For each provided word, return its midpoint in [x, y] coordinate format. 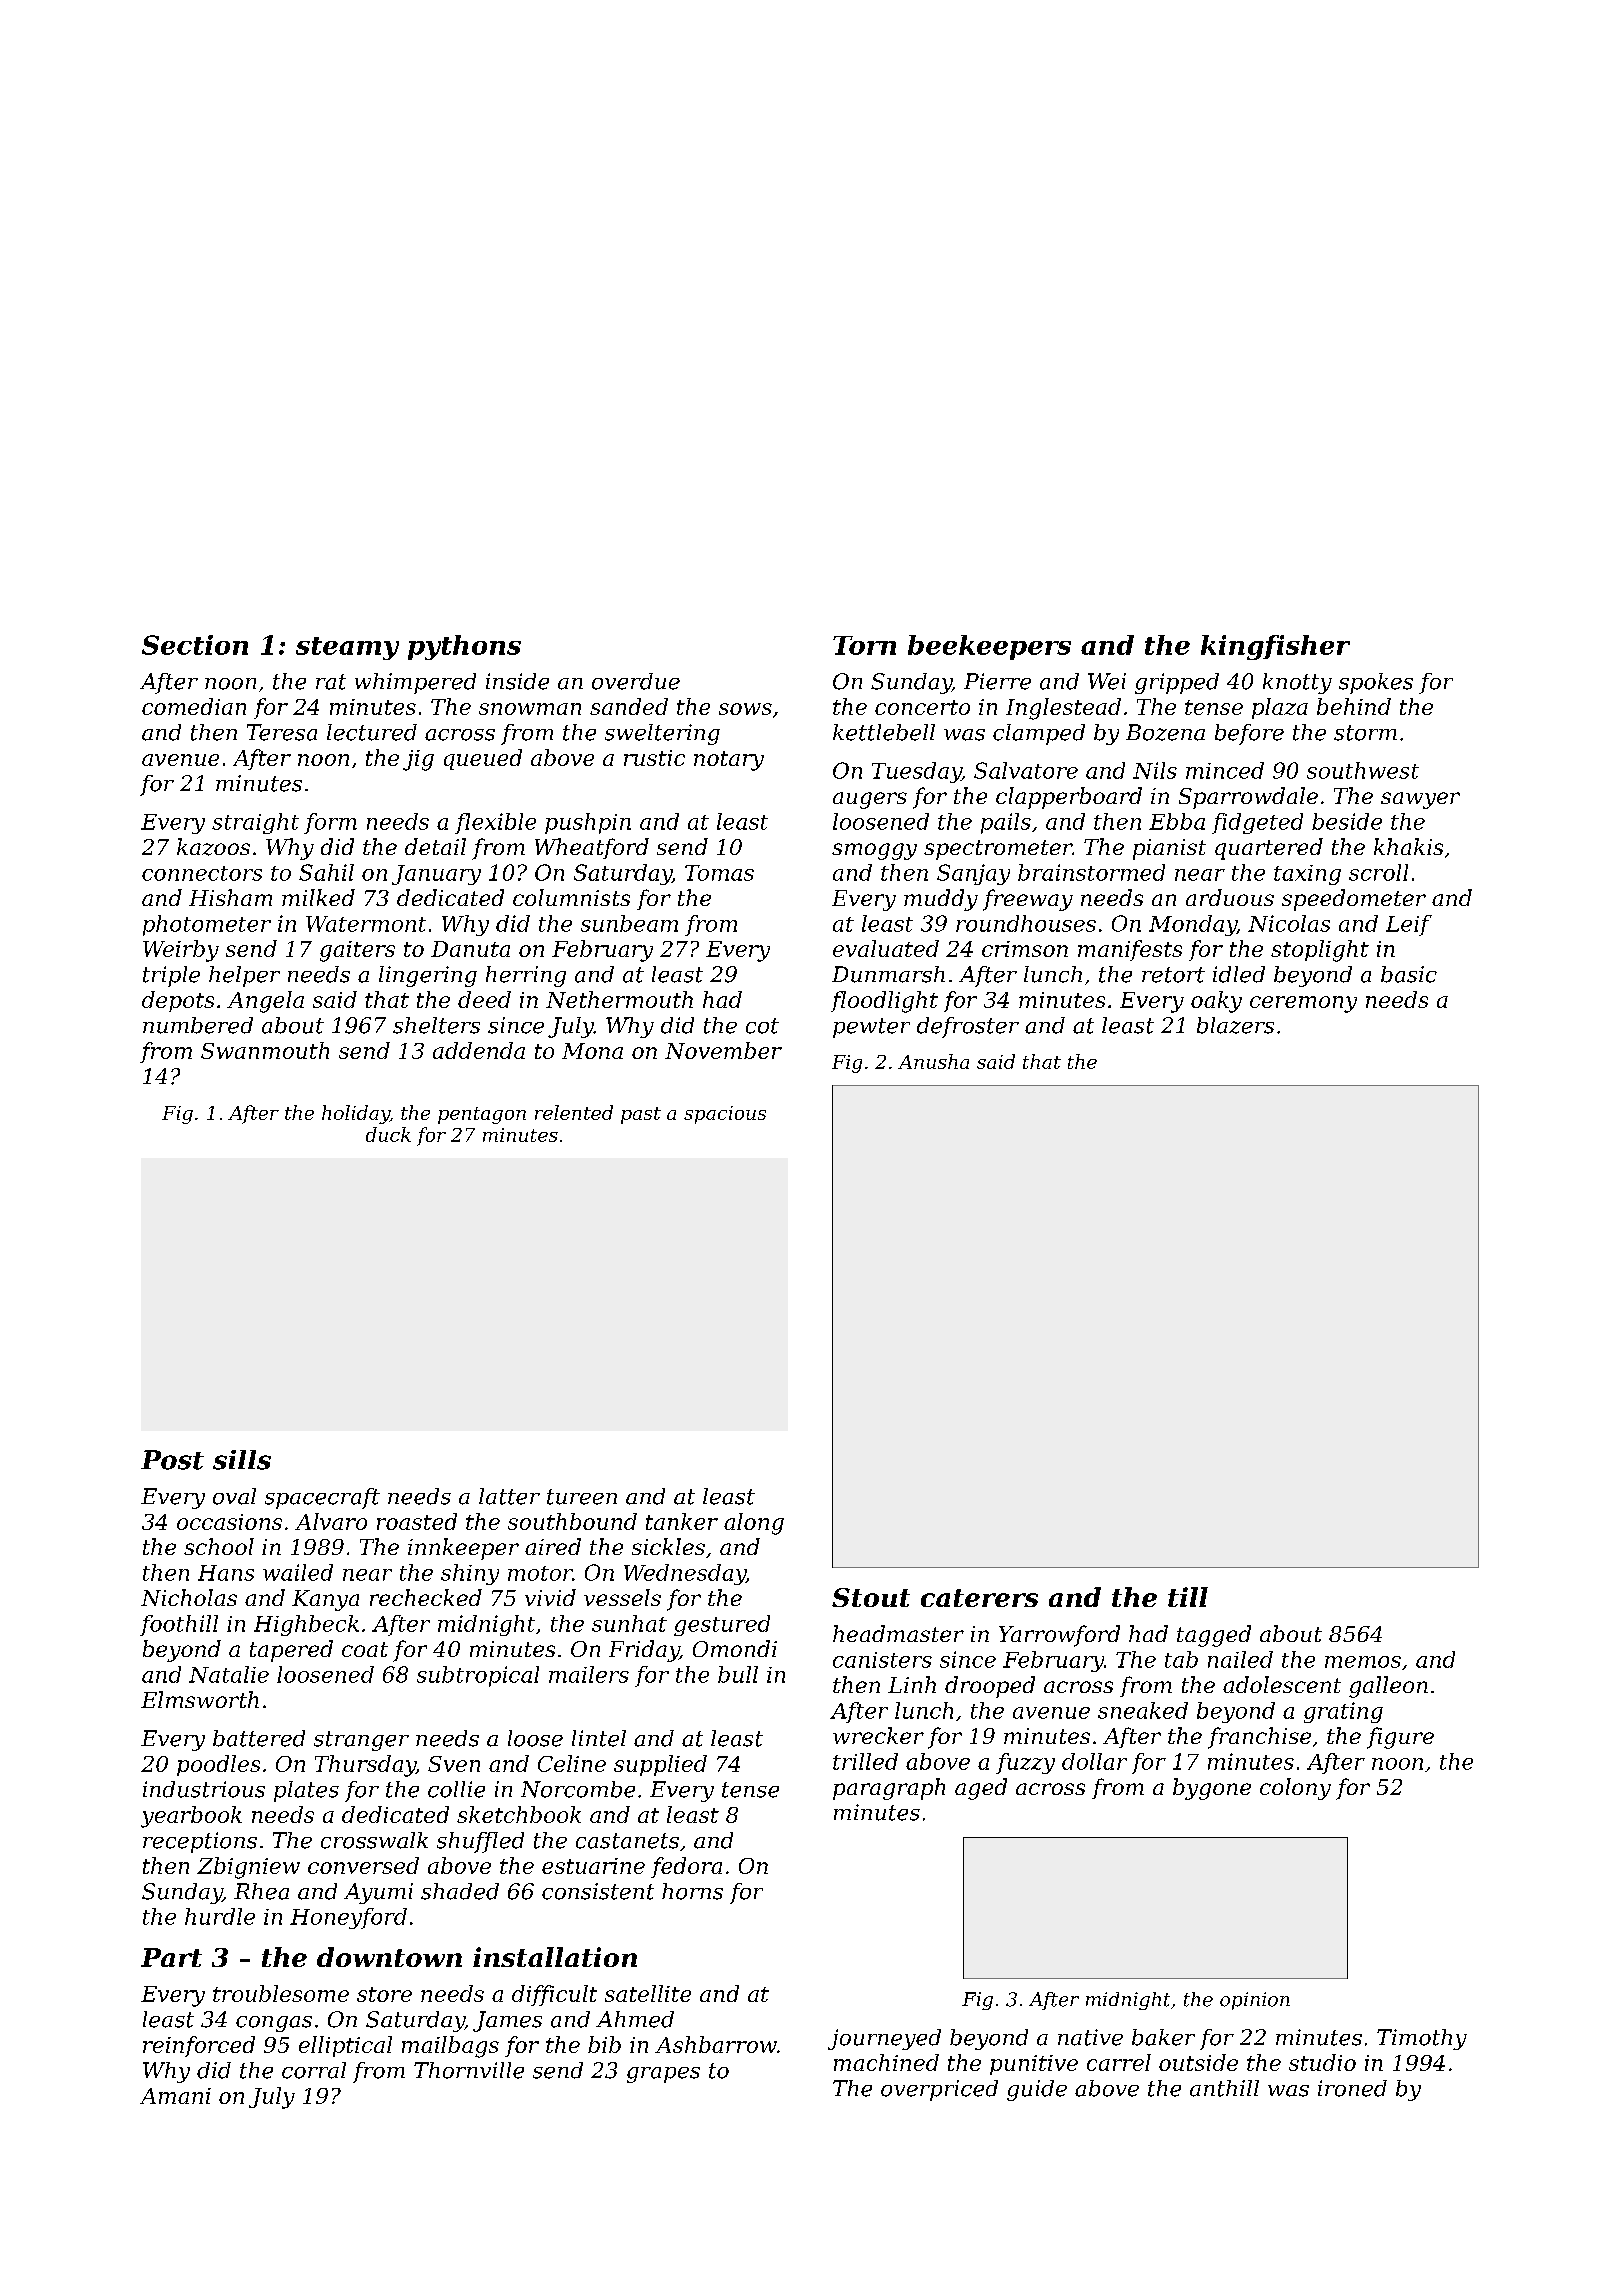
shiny [470, 1574]
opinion [1255, 2001]
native [1090, 2037]
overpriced [939, 2090]
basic [1409, 974]
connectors [202, 873]
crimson [1025, 949]
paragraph [889, 1789]
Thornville [469, 2070]
